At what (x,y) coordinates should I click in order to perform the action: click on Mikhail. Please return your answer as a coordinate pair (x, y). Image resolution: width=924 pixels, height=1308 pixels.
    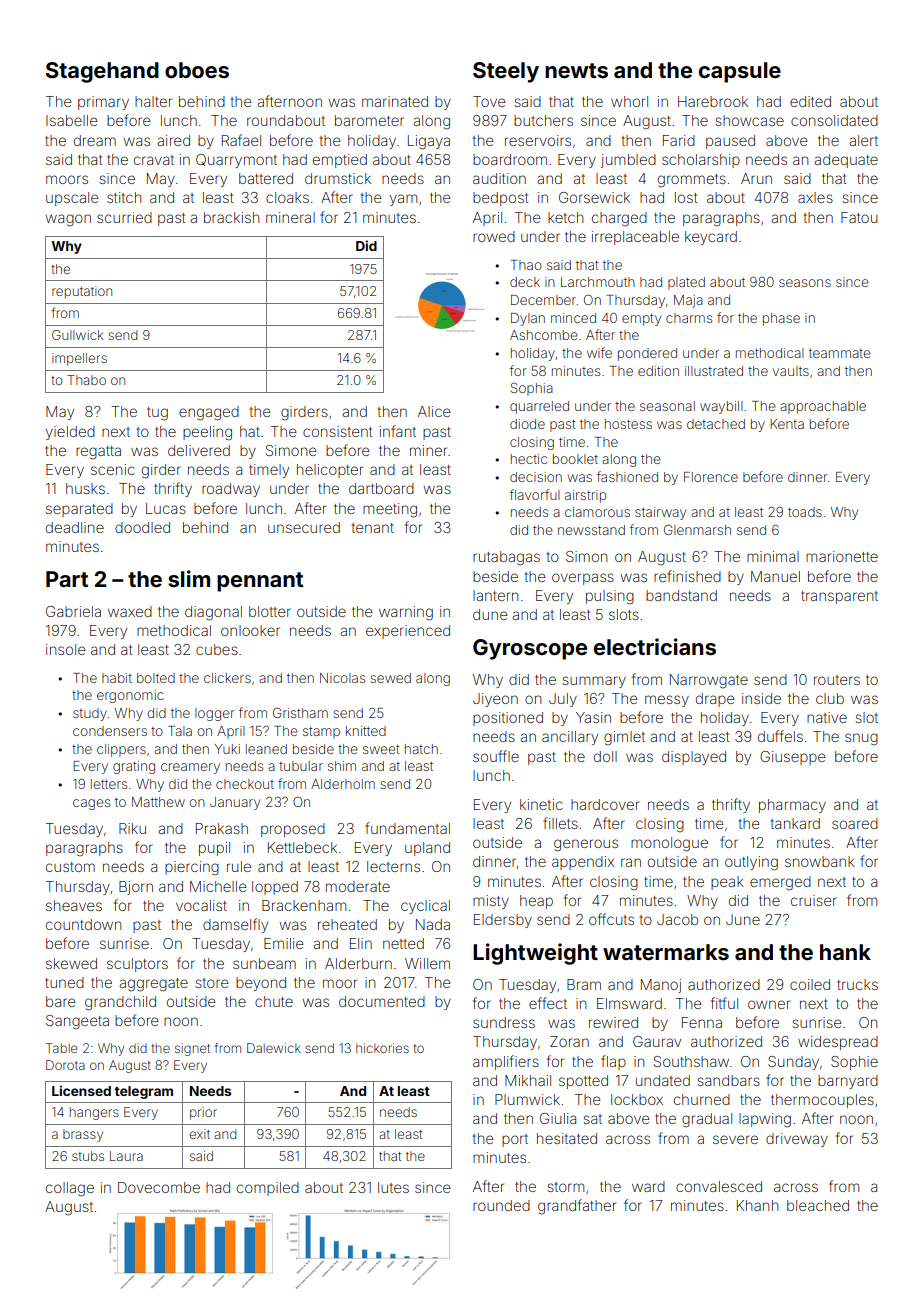
    Looking at the image, I should click on (528, 1080).
